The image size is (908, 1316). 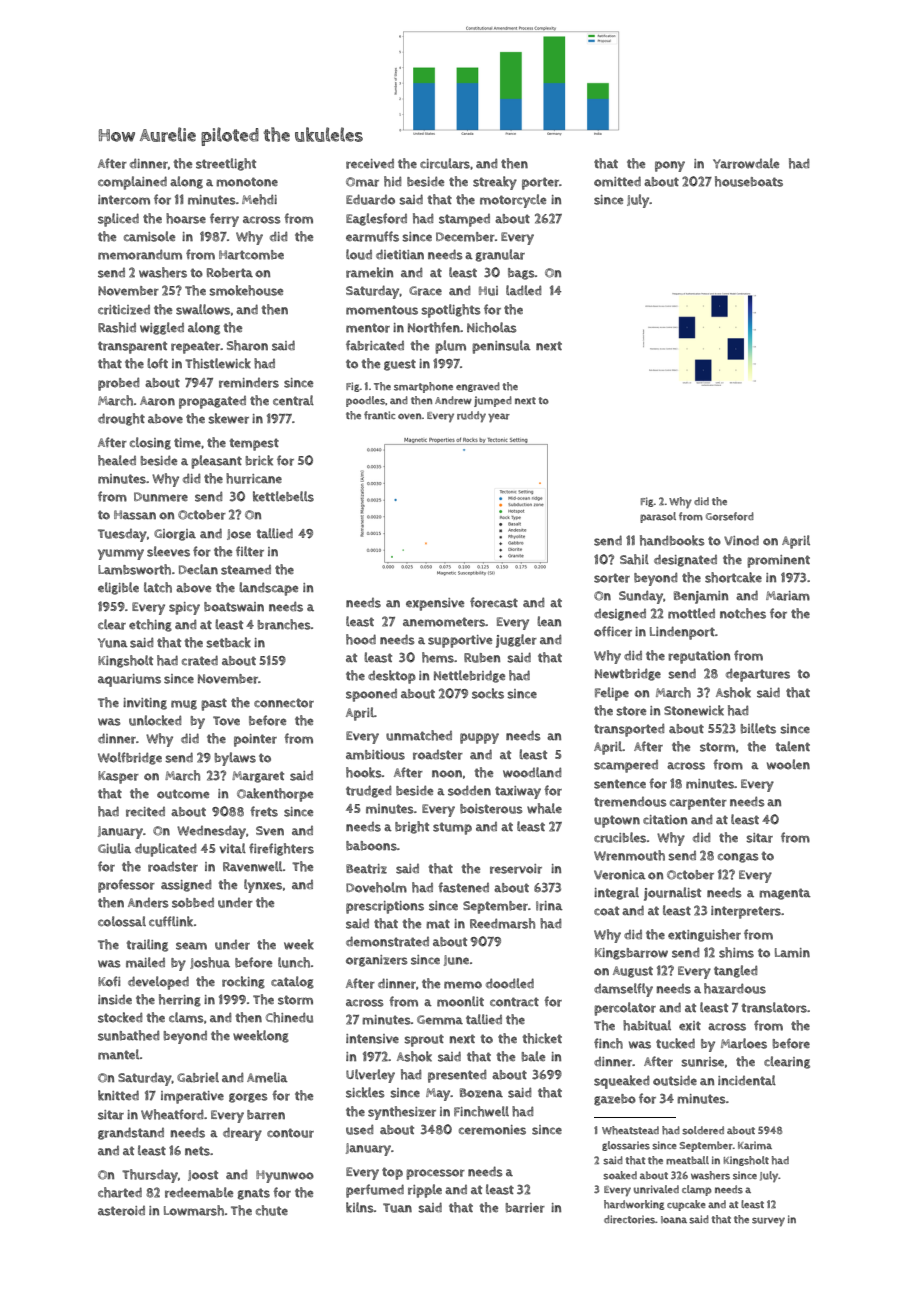 I want to click on transported, so click(x=629, y=730).
